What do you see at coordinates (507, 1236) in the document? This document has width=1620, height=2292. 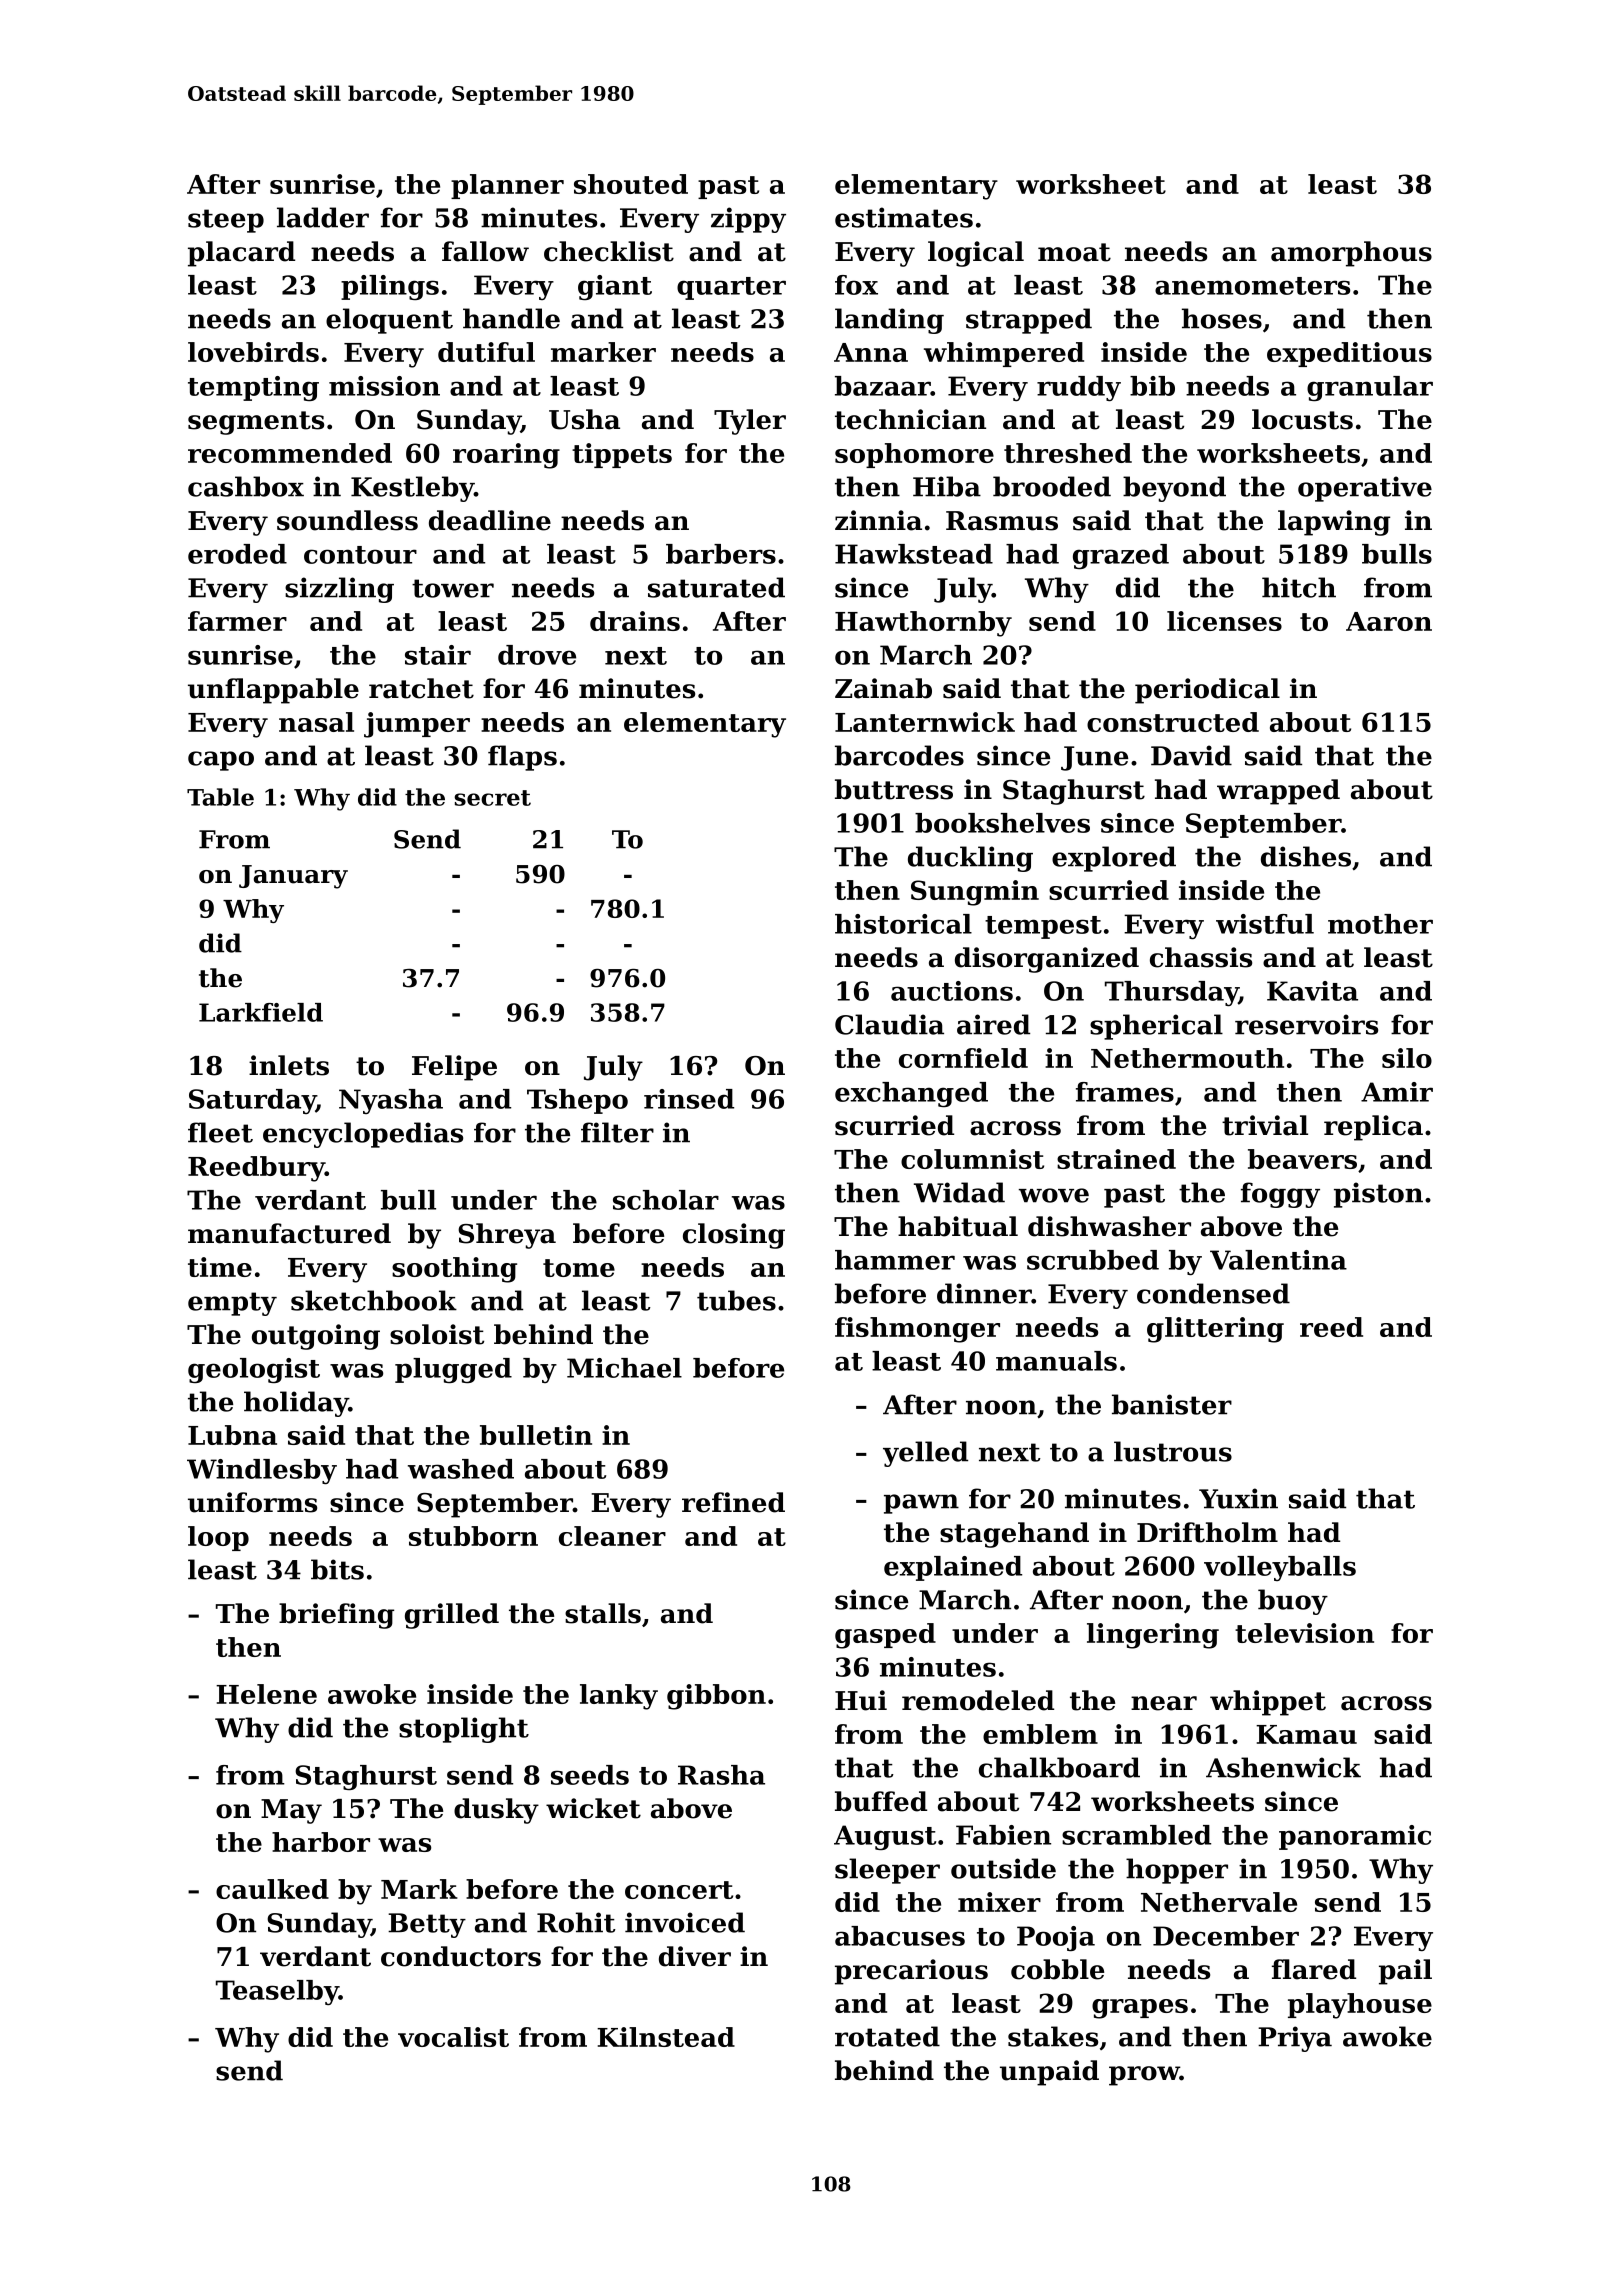 I see `Shreya` at bounding box center [507, 1236].
